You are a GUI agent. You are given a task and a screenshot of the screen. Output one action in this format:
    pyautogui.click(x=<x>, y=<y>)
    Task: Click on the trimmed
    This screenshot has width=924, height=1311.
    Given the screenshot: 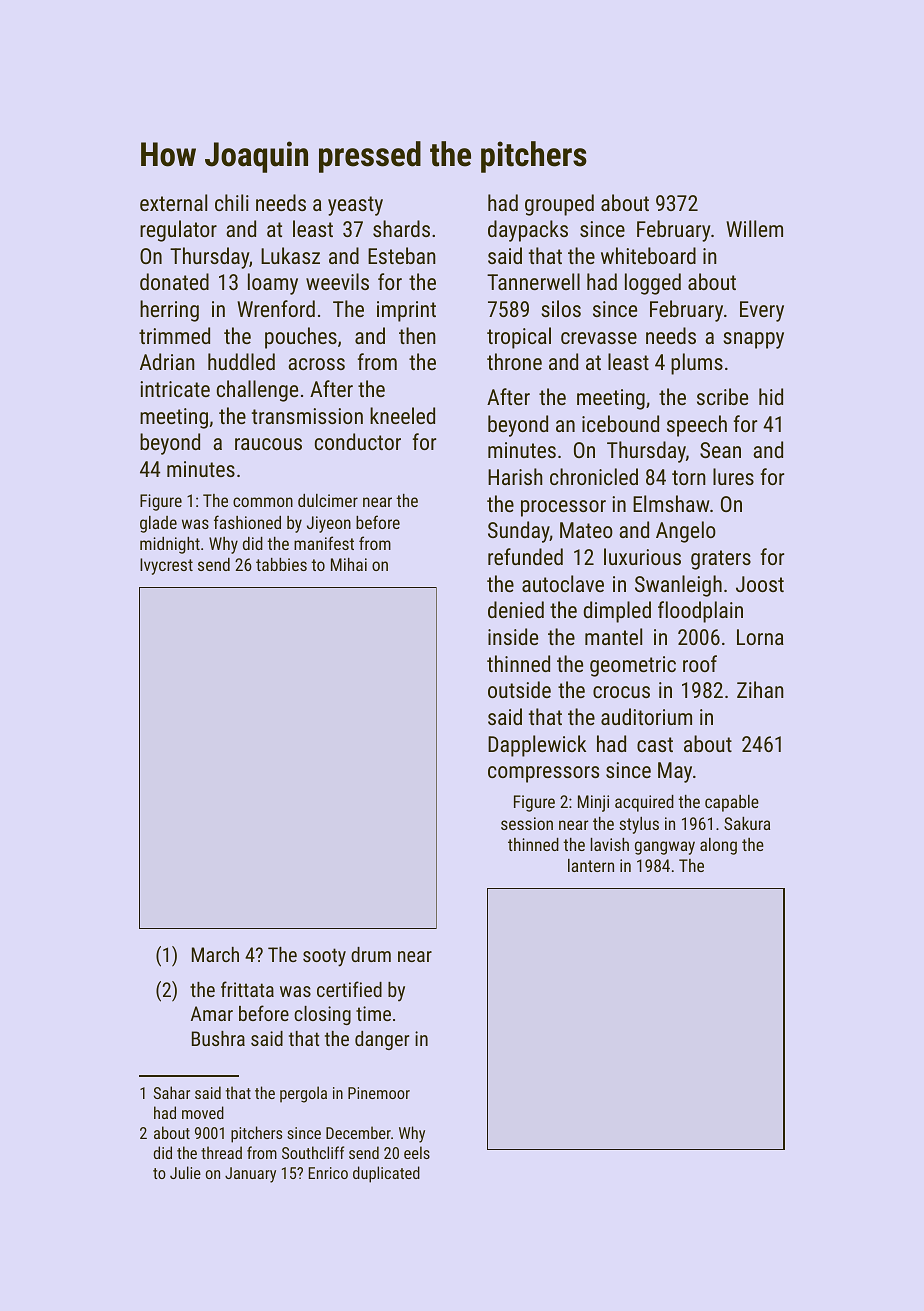 What is the action you would take?
    pyautogui.click(x=174, y=335)
